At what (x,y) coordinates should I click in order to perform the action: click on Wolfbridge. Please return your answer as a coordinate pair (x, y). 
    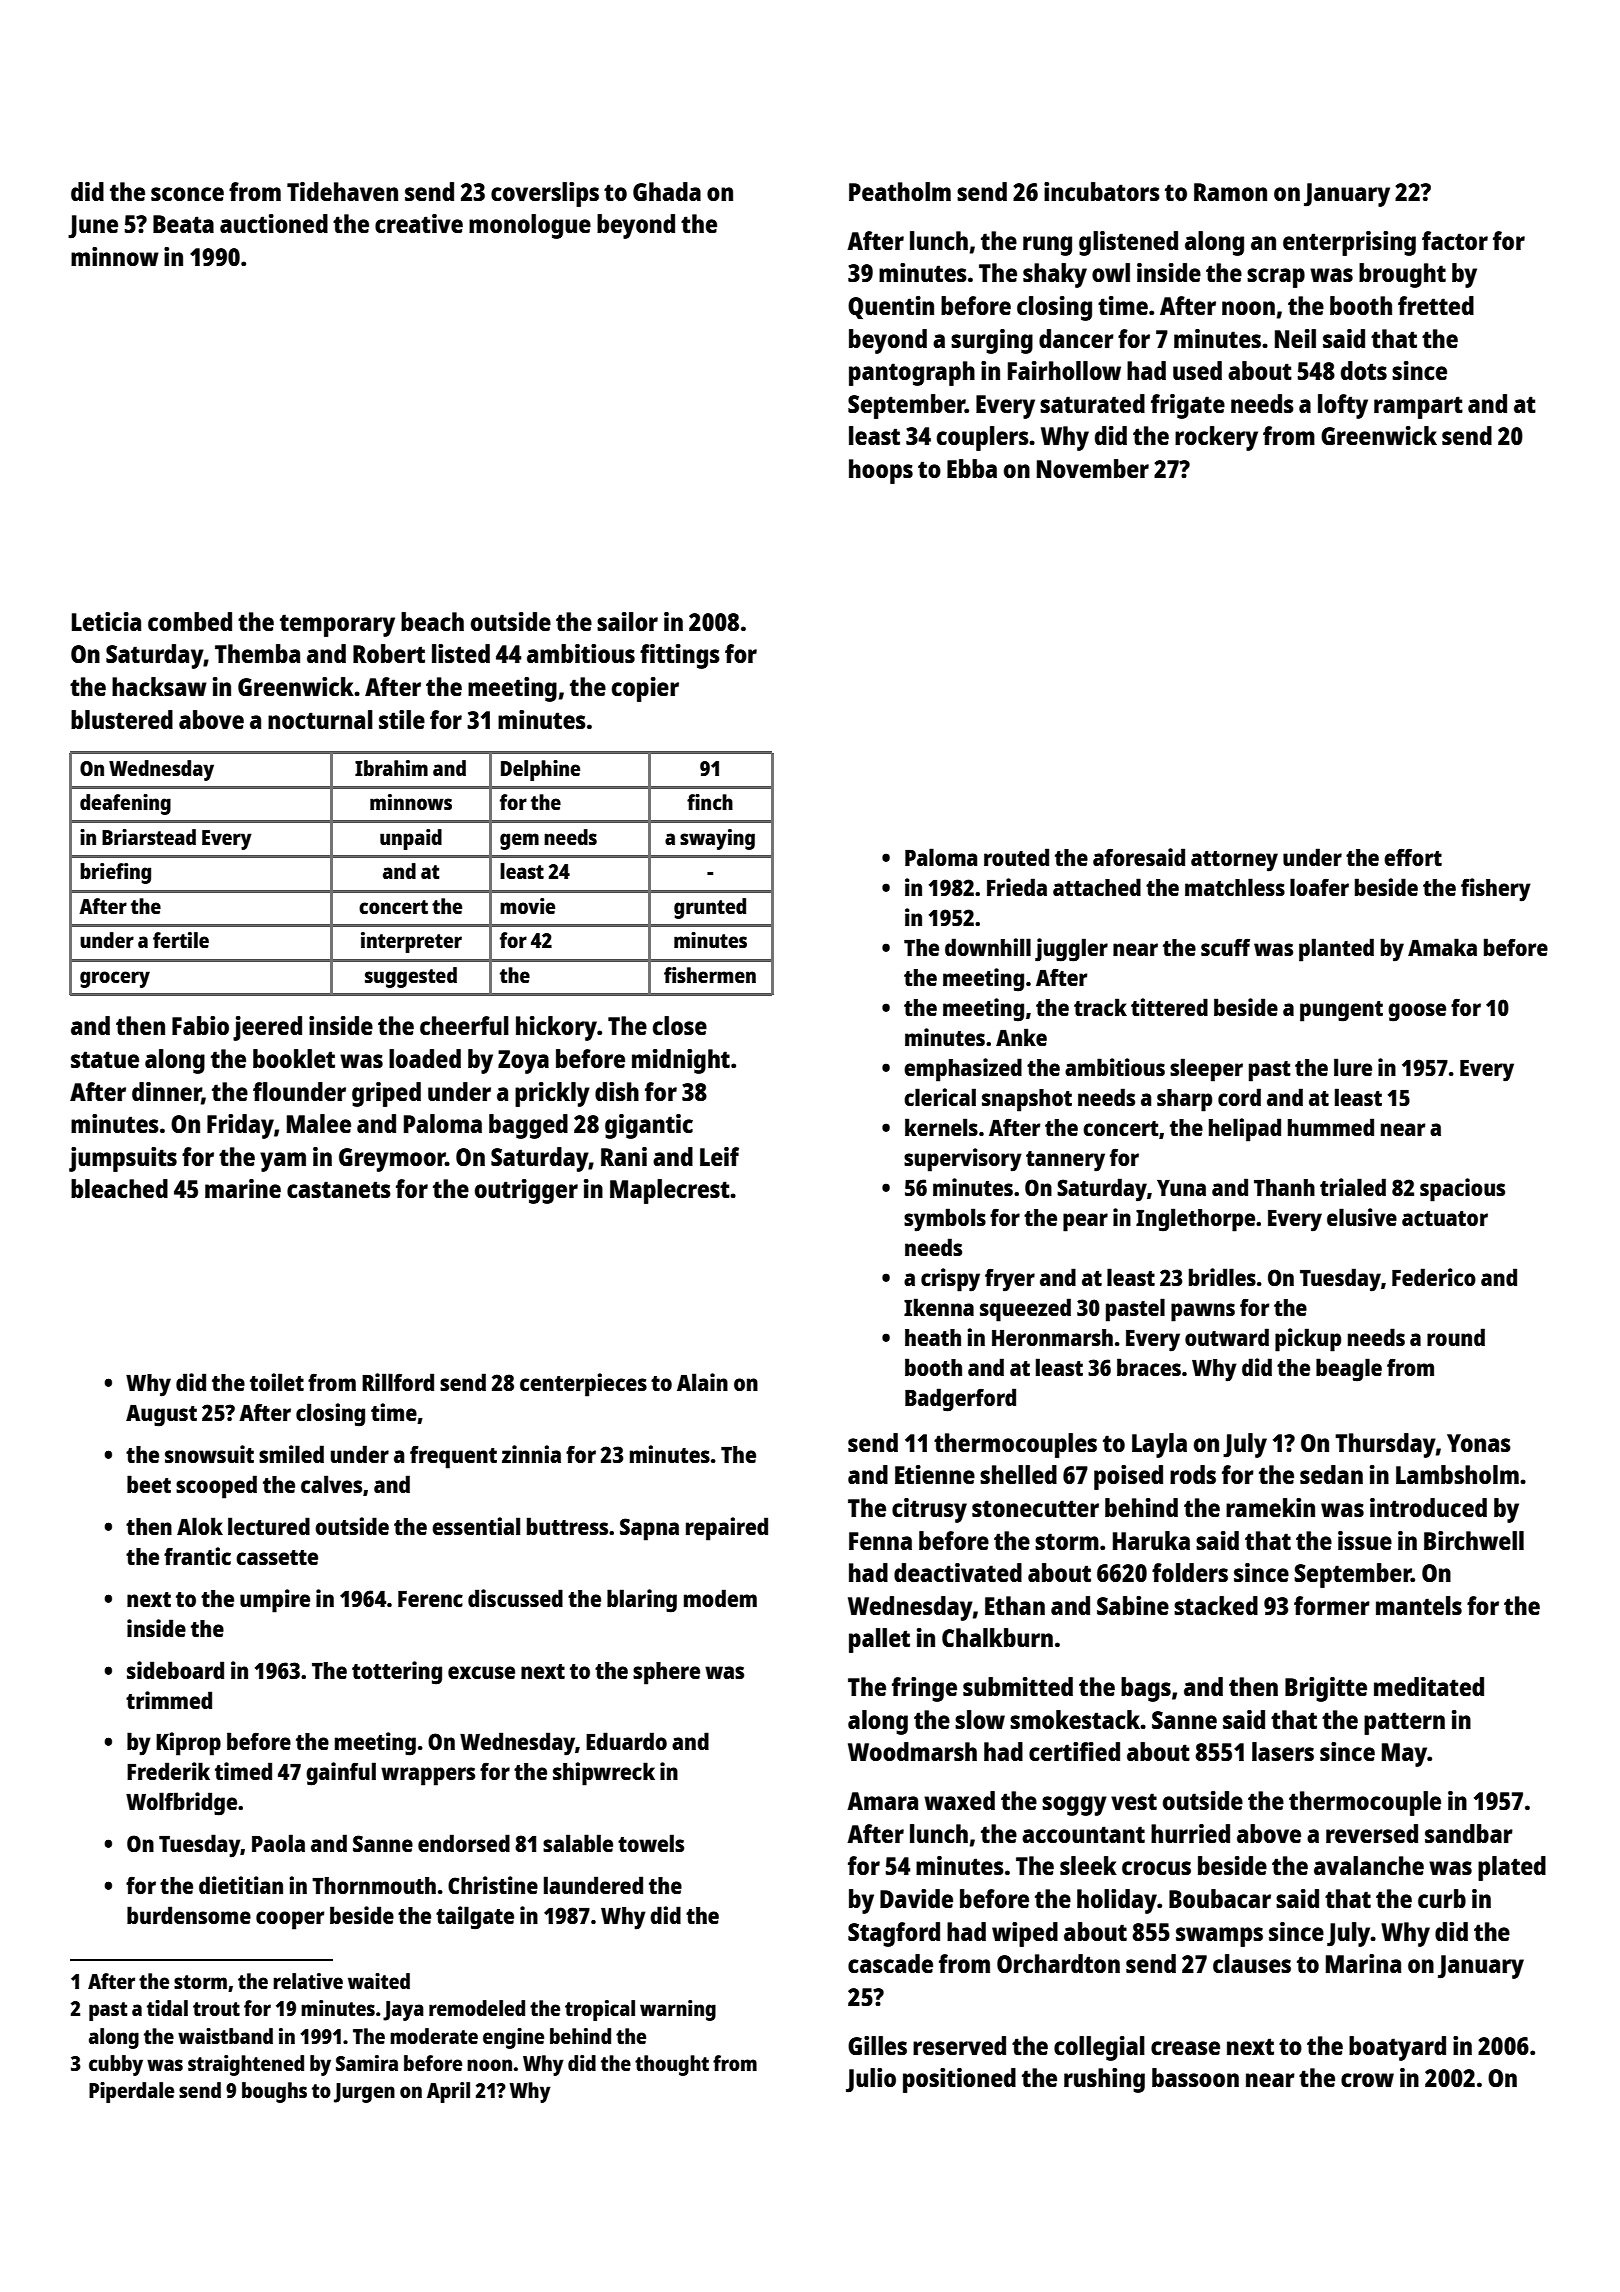
    Looking at the image, I should click on (181, 1804).
